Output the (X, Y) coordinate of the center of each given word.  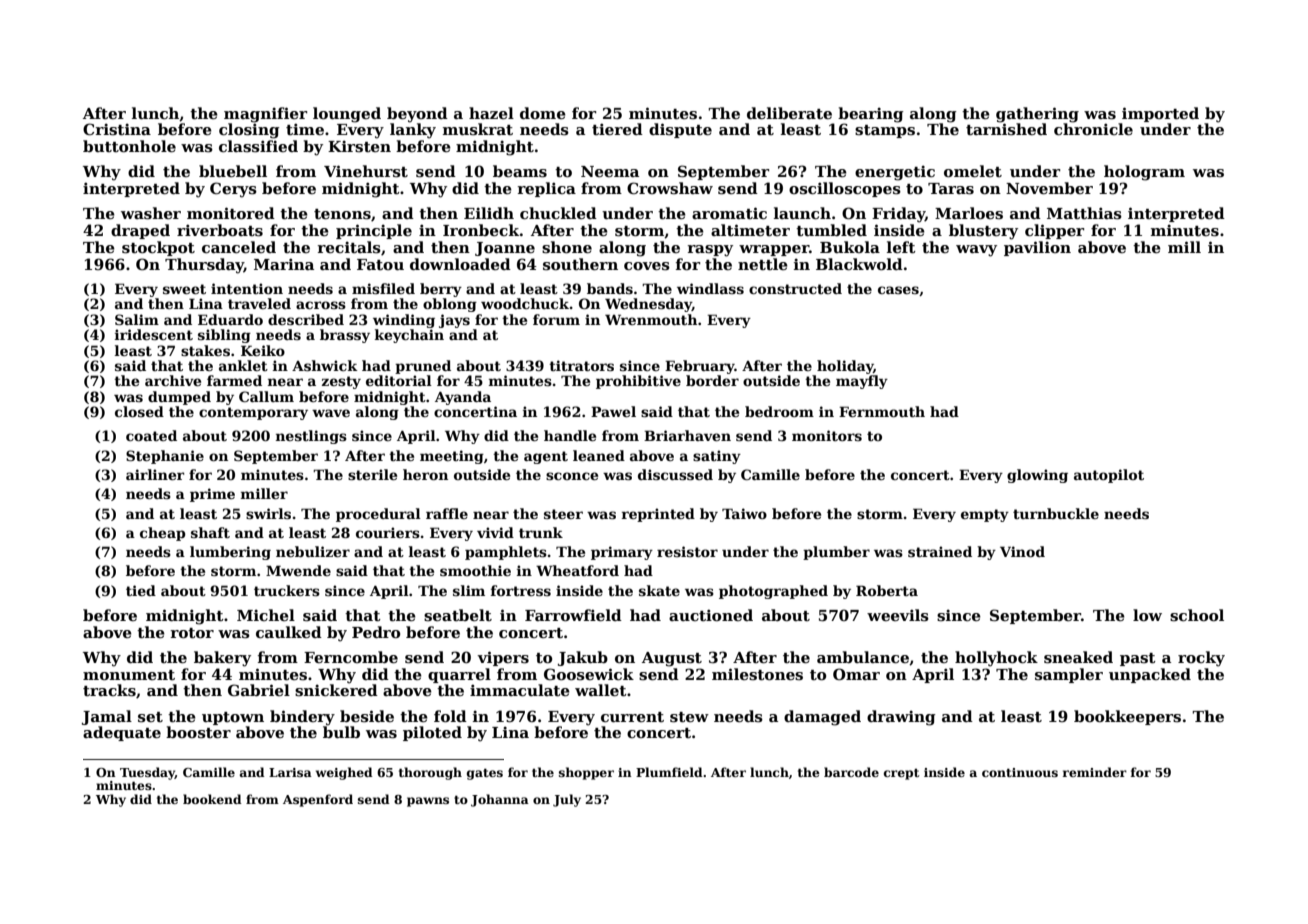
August (672, 659)
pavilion (1037, 248)
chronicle (1093, 129)
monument (129, 675)
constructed (795, 288)
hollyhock (996, 659)
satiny (717, 457)
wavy (976, 251)
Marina (284, 264)
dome (543, 113)
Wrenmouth (651, 319)
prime (212, 495)
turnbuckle (1056, 513)
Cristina (117, 129)
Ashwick (325, 365)
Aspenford (318, 800)
